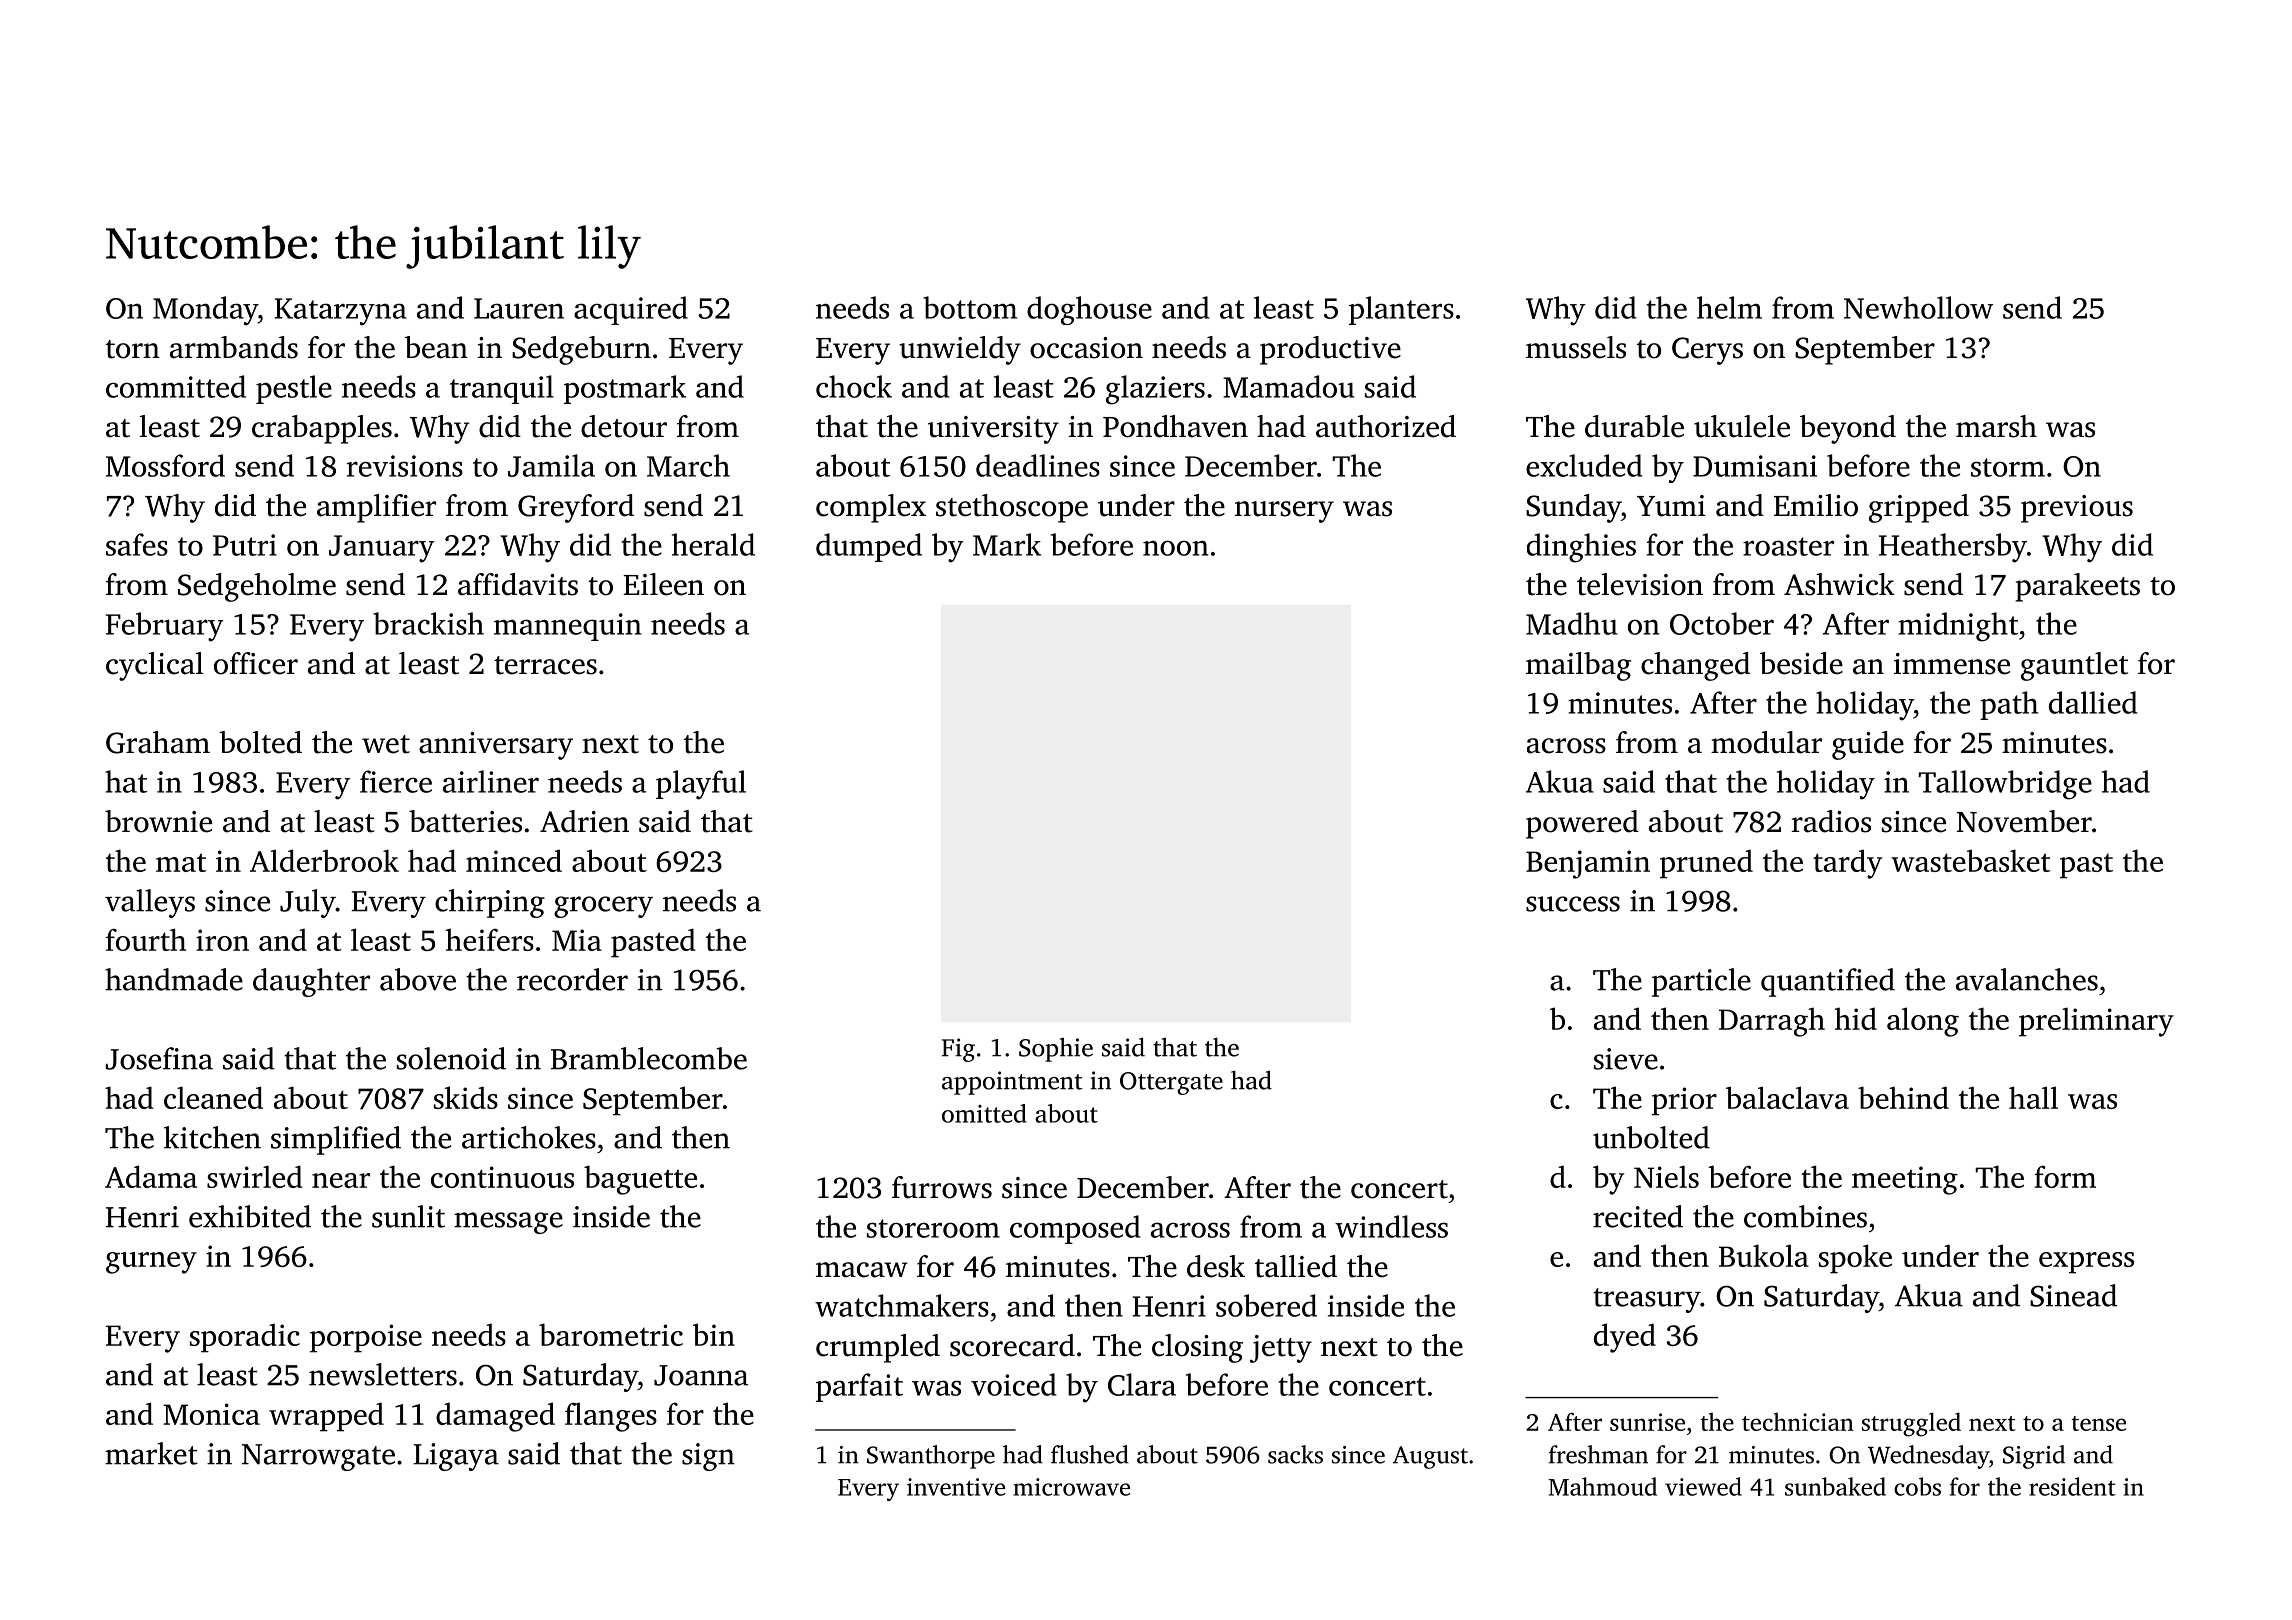  I want to click on treasury, so click(1646, 1300).
